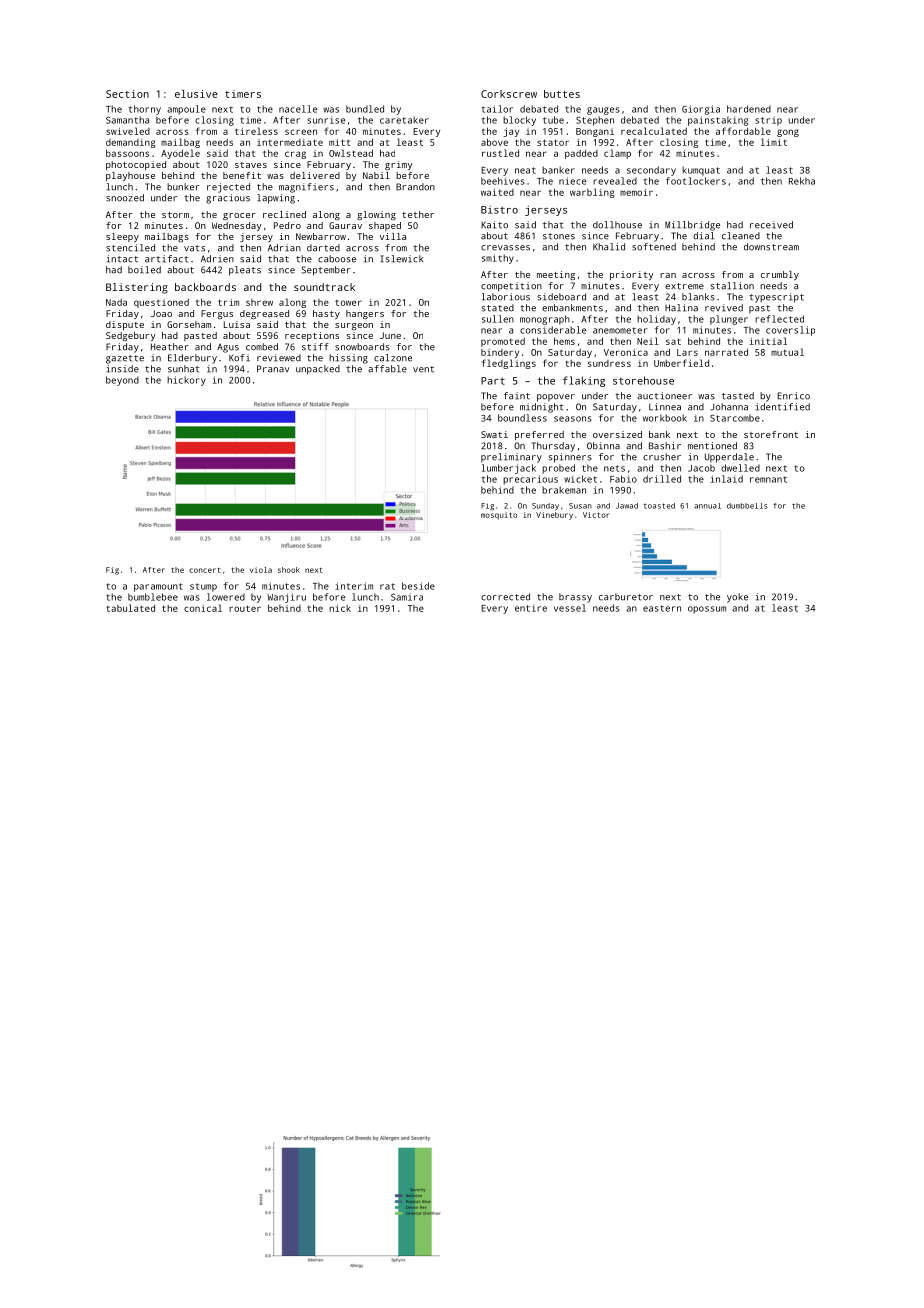 The height and width of the screenshot is (1308, 924). Describe the element at coordinates (217, 314) in the screenshot. I see `Fergus` at that location.
